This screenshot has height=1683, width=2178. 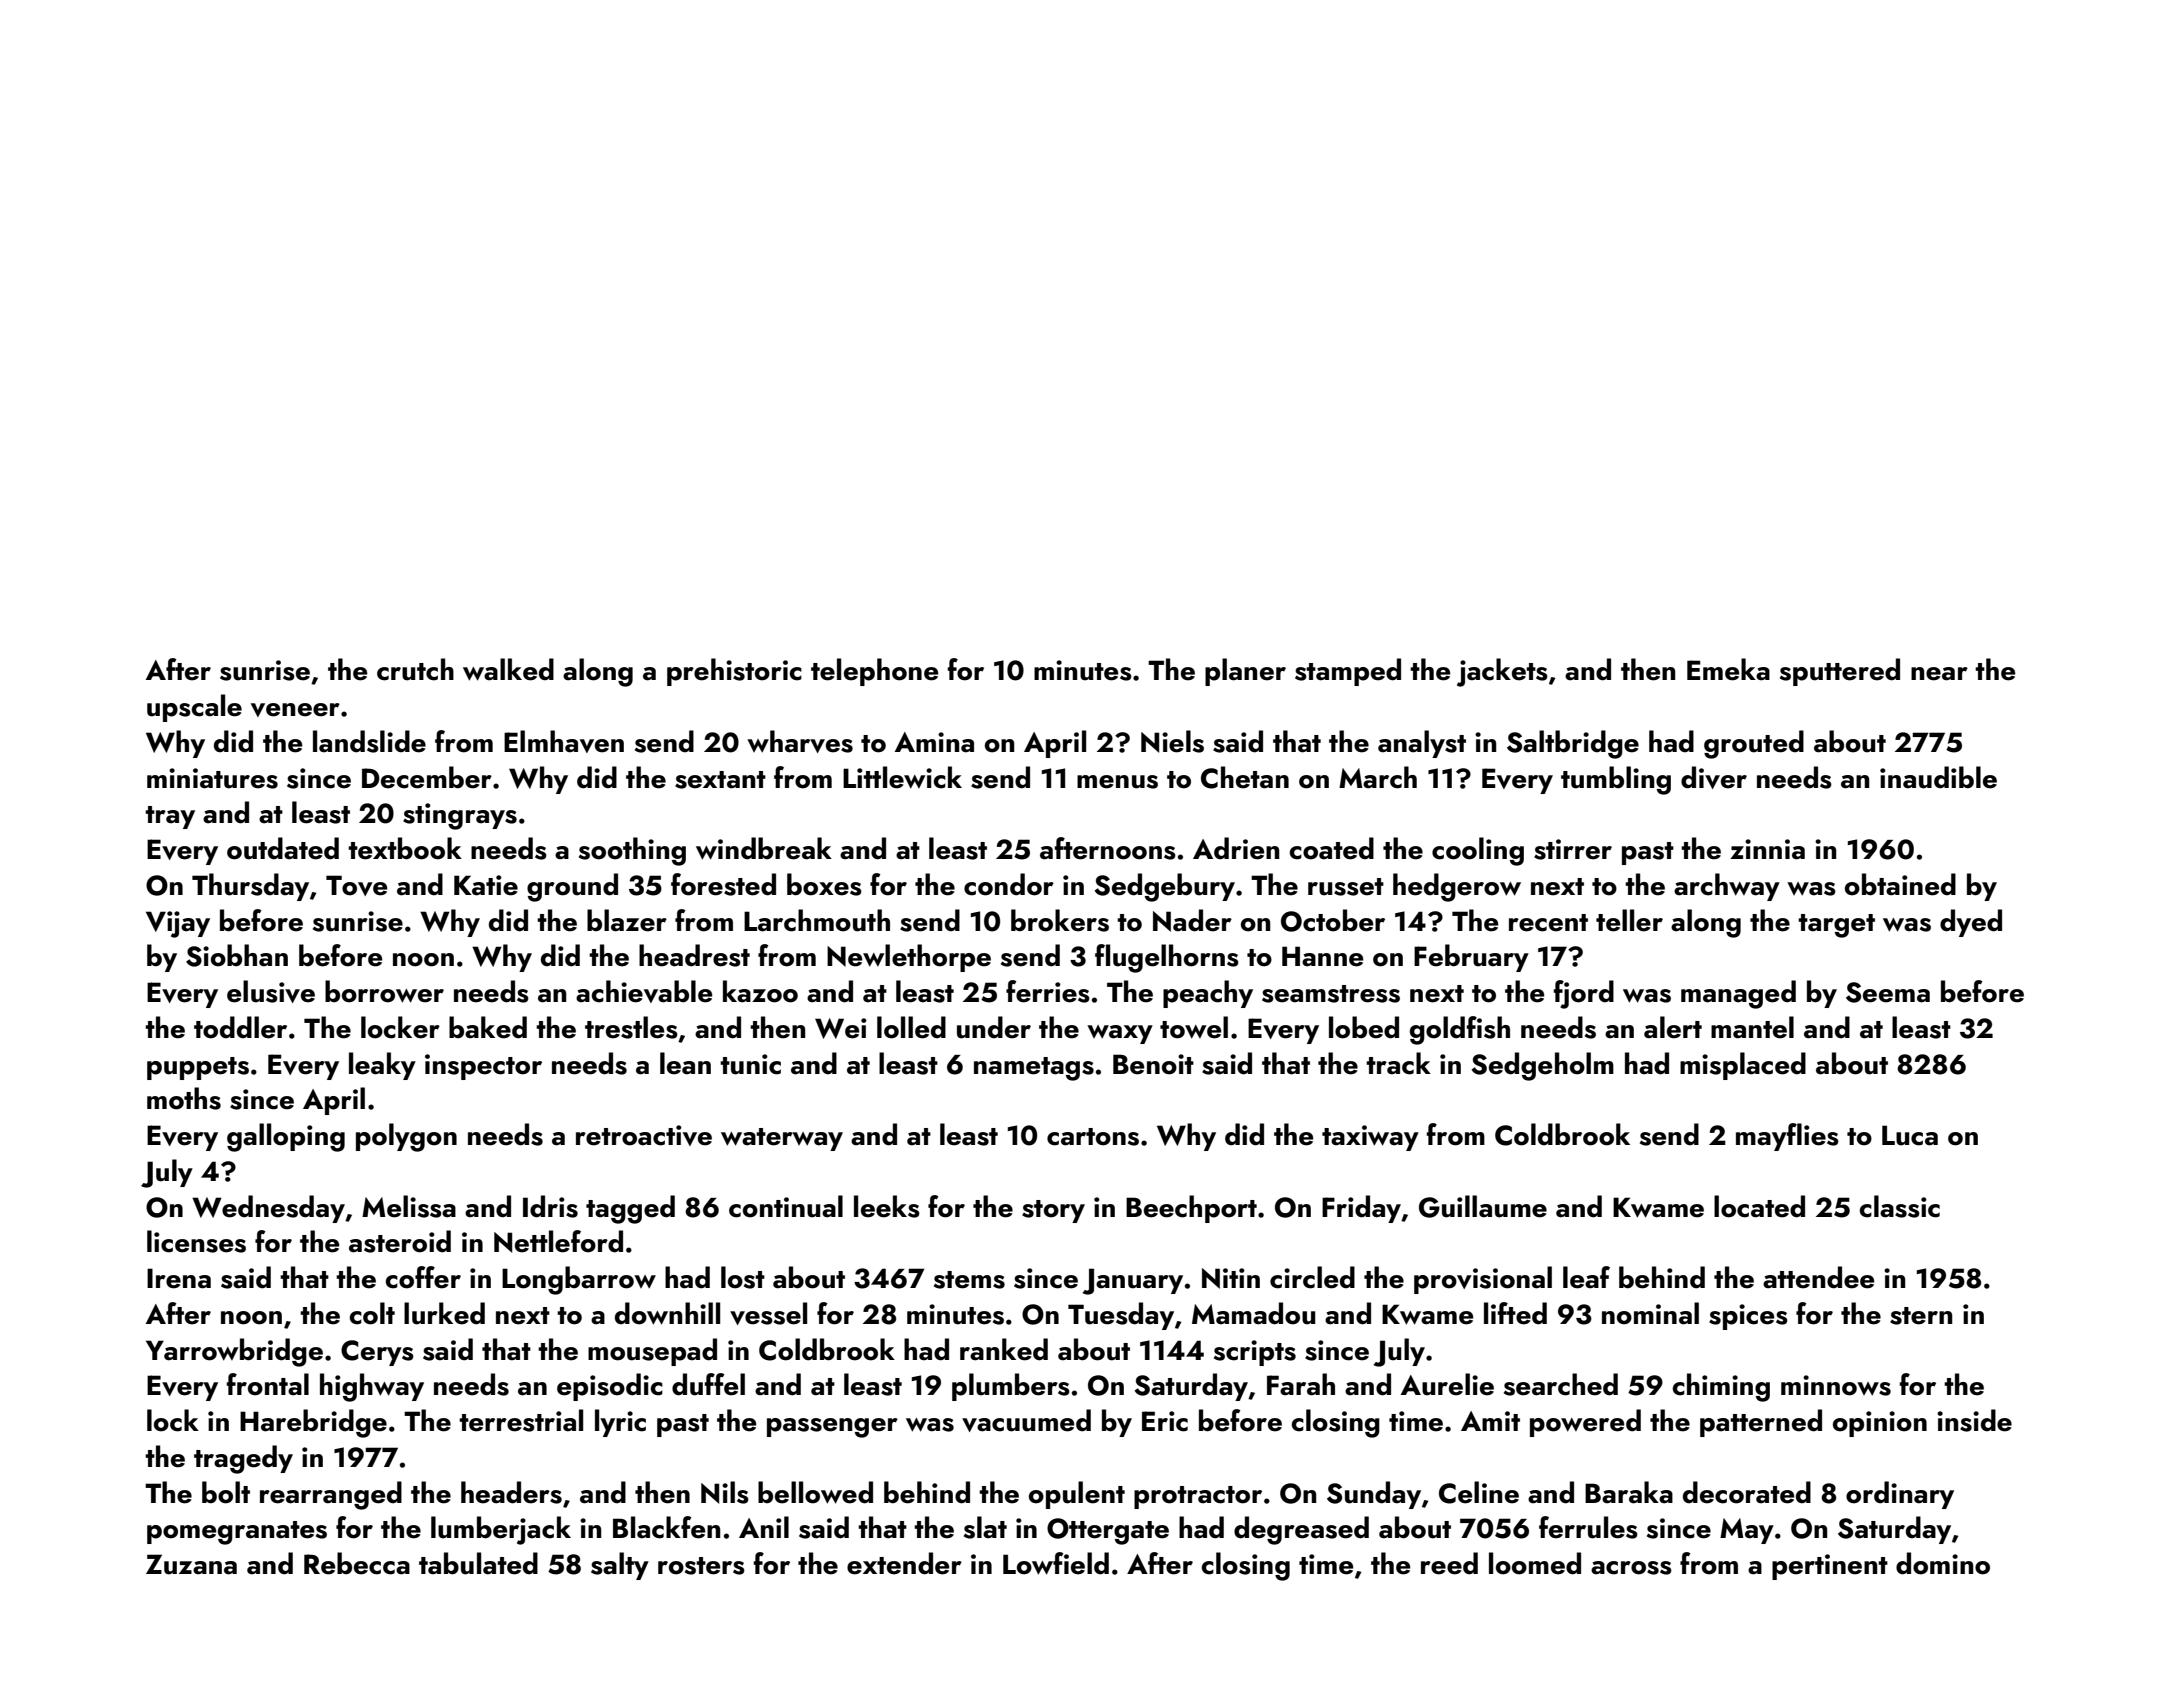 I want to click on cartons, so click(x=1093, y=1137).
